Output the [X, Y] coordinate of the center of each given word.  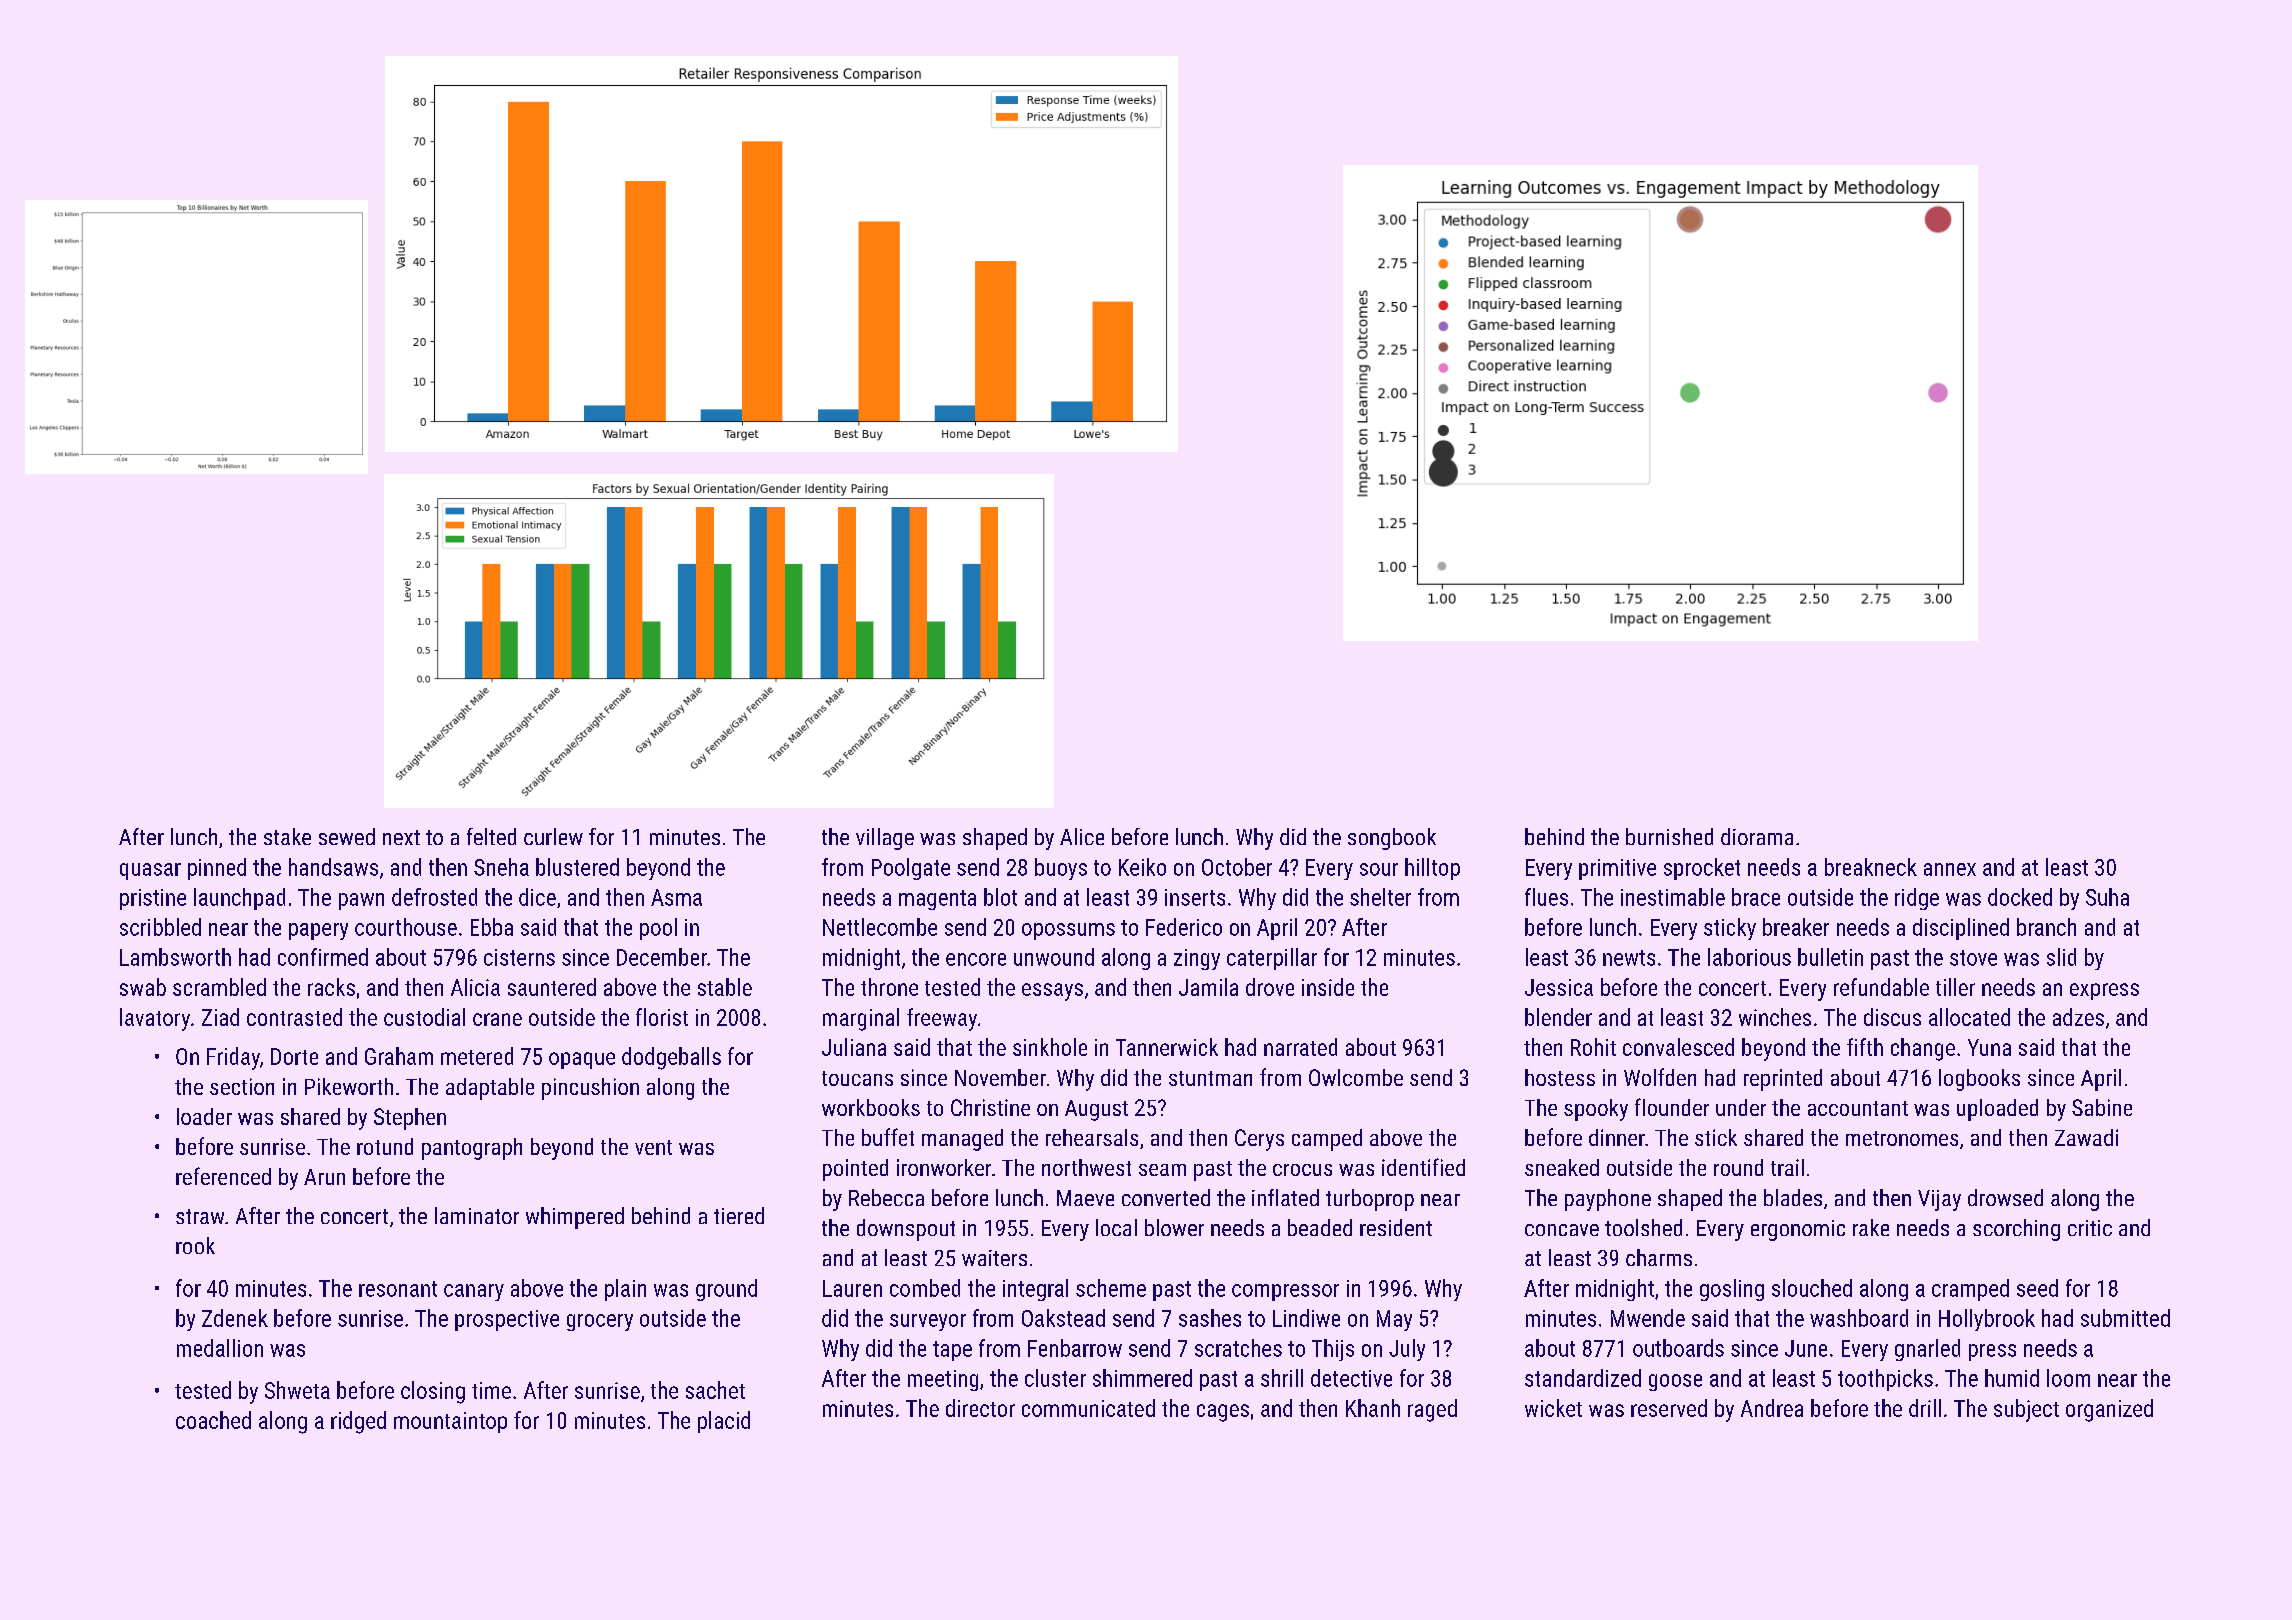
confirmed [323, 957]
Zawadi [2086, 1137]
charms [1659, 1257]
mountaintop [450, 1422]
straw [200, 1216]
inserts [1195, 897]
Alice [1082, 836]
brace [1756, 897]
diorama [1757, 836]
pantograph [472, 1149]
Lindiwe [1306, 1318]
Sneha [501, 867]
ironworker [944, 1167]
